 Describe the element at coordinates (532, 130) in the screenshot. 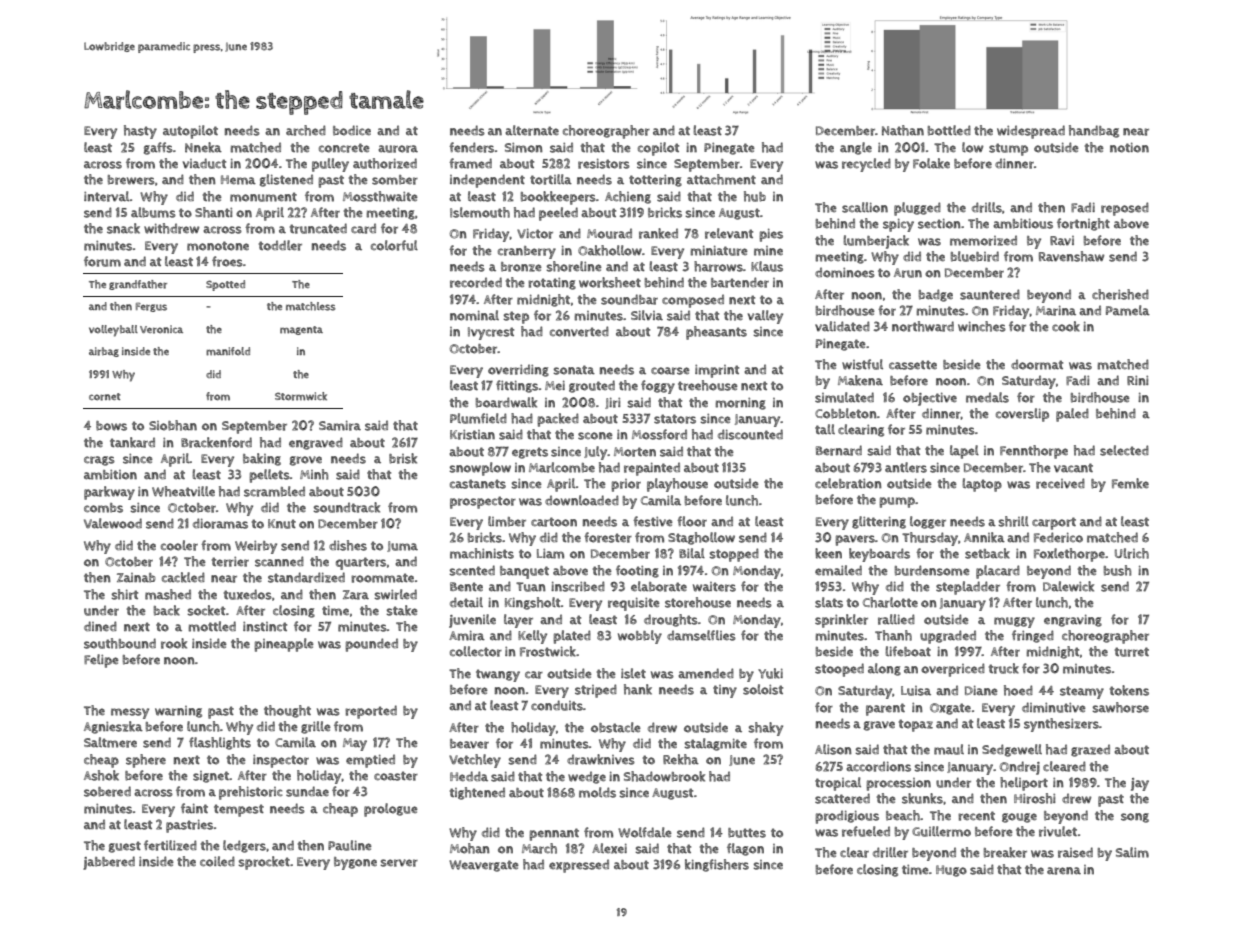

I see `alternate` at that location.
